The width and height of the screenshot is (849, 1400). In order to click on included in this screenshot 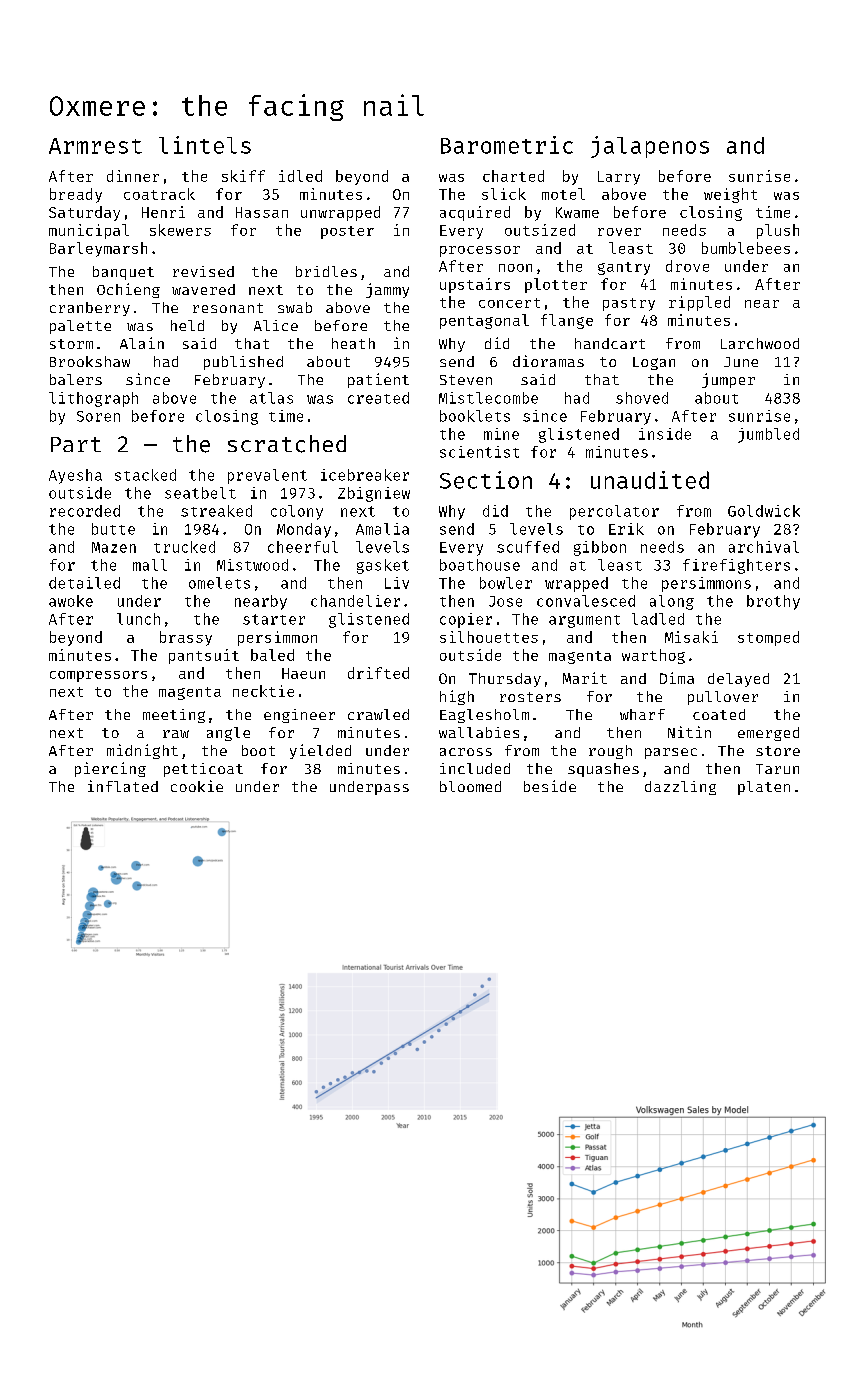, I will do `click(475, 768)`.
